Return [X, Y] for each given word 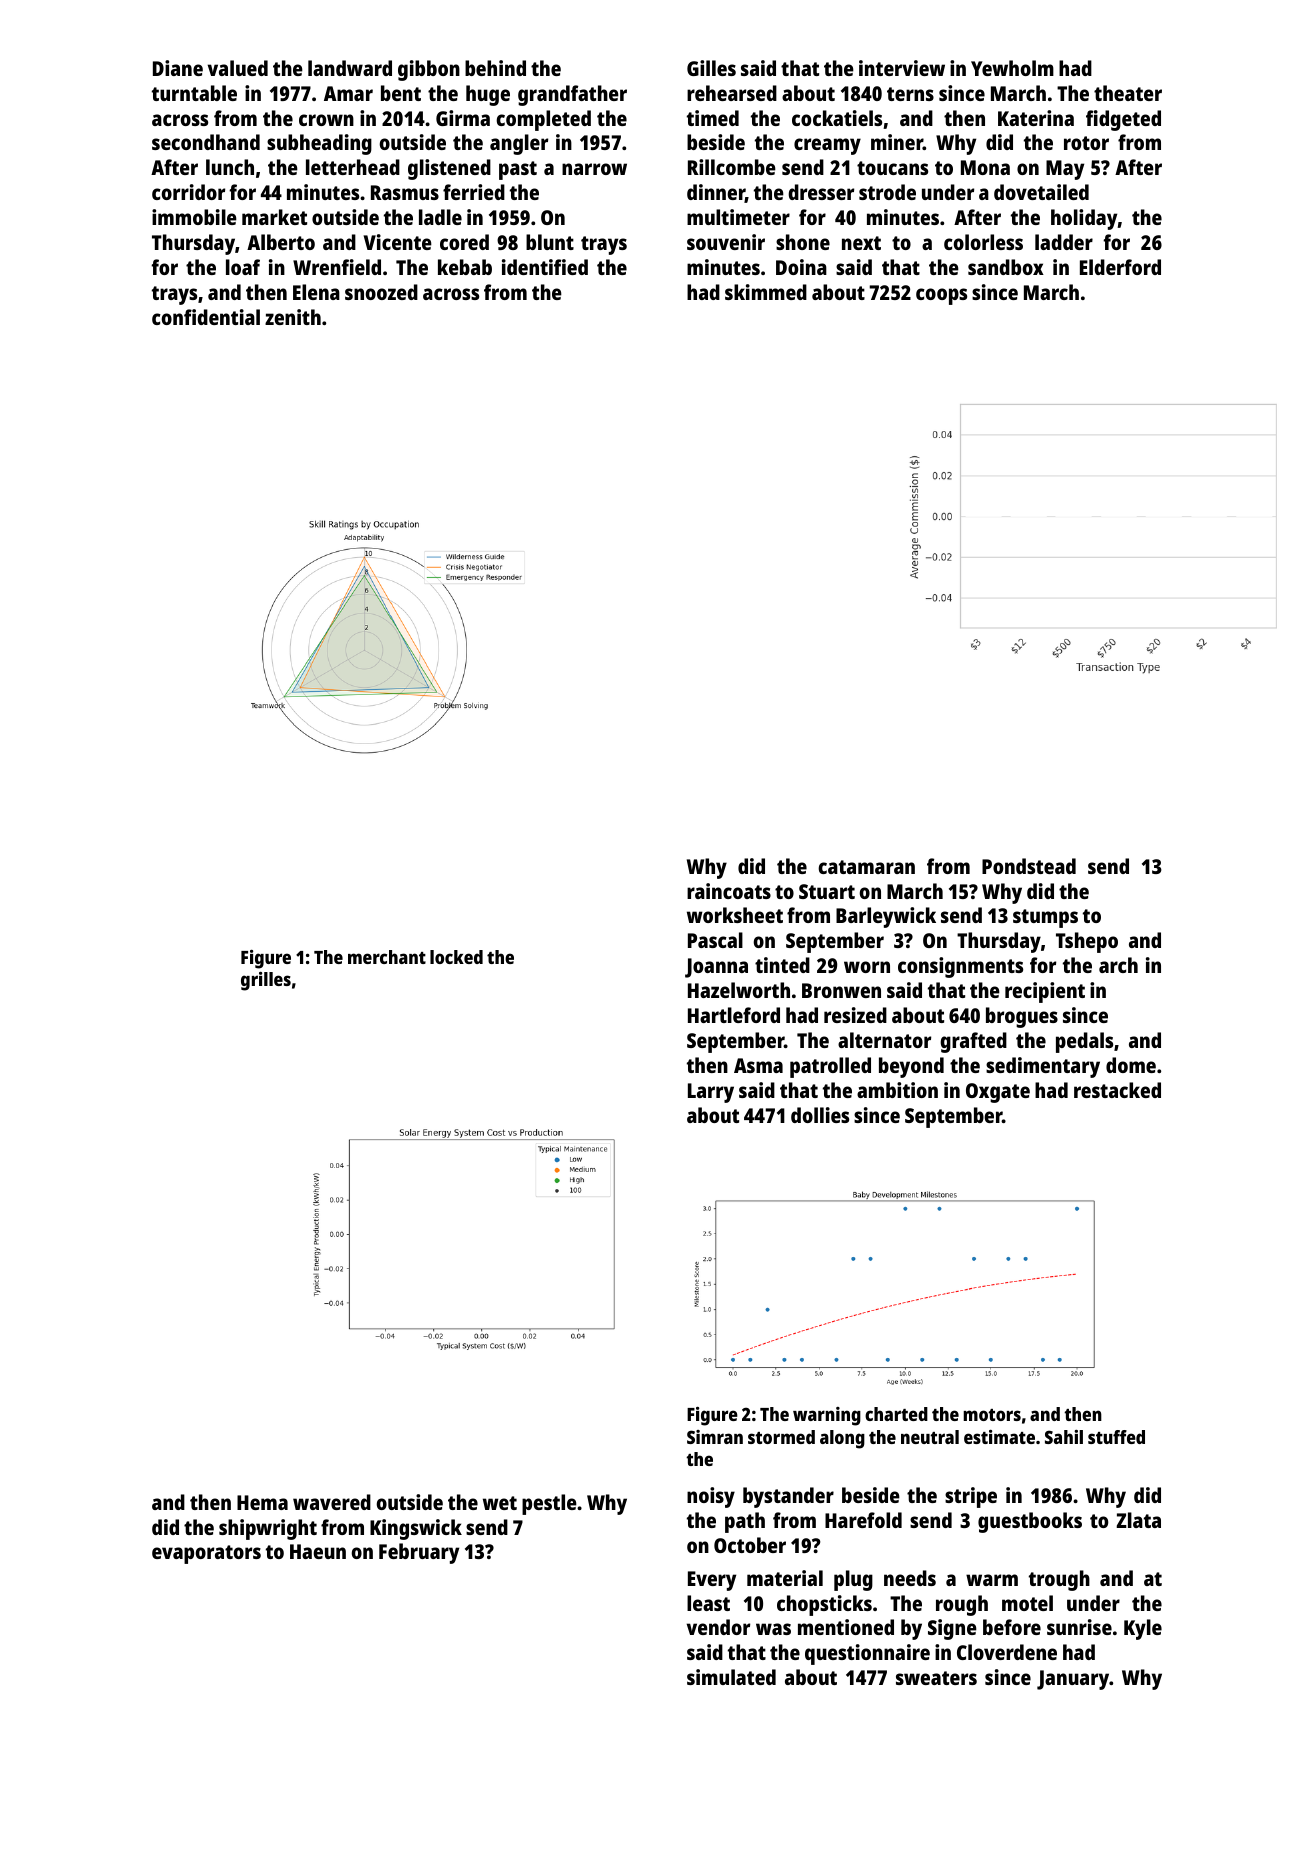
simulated [731, 1677]
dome [1131, 1065]
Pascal [715, 940]
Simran [715, 1437]
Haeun [318, 1551]
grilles [266, 981]
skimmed [766, 292]
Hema [262, 1502]
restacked [1117, 1090]
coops [941, 296]
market [274, 217]
